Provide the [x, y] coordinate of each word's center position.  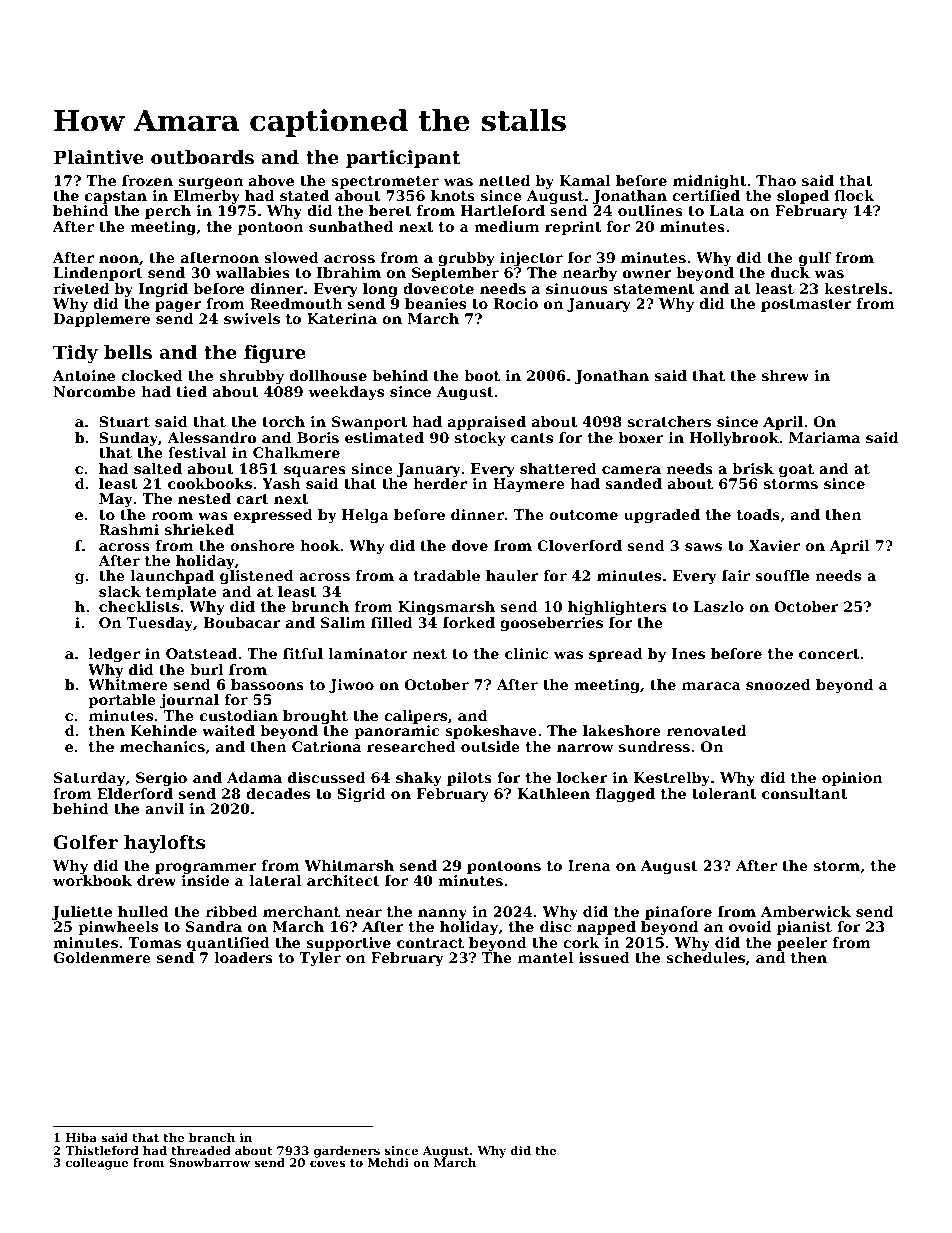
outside [490, 746]
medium [506, 226]
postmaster [806, 305]
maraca [711, 686]
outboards [202, 157]
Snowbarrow [209, 1162]
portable [122, 701]
